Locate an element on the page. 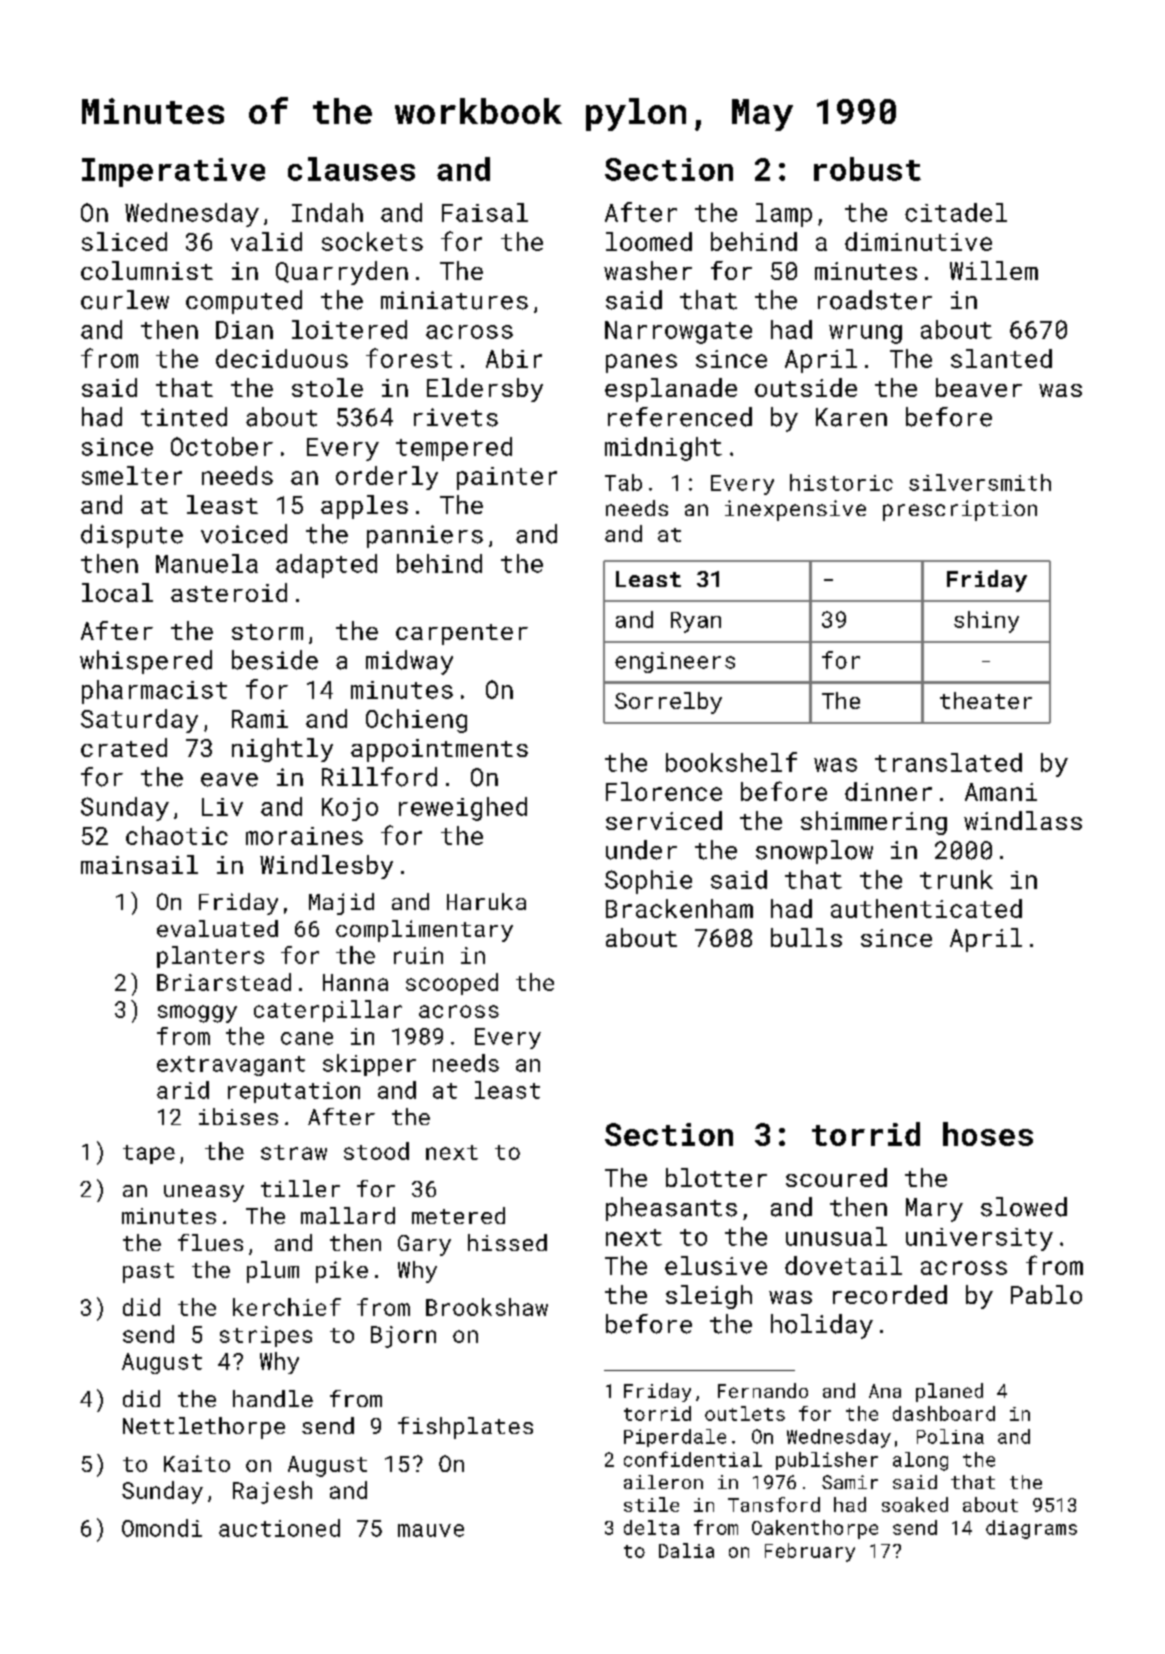 The width and height of the image is (1165, 1654). clauses is located at coordinates (351, 169).
